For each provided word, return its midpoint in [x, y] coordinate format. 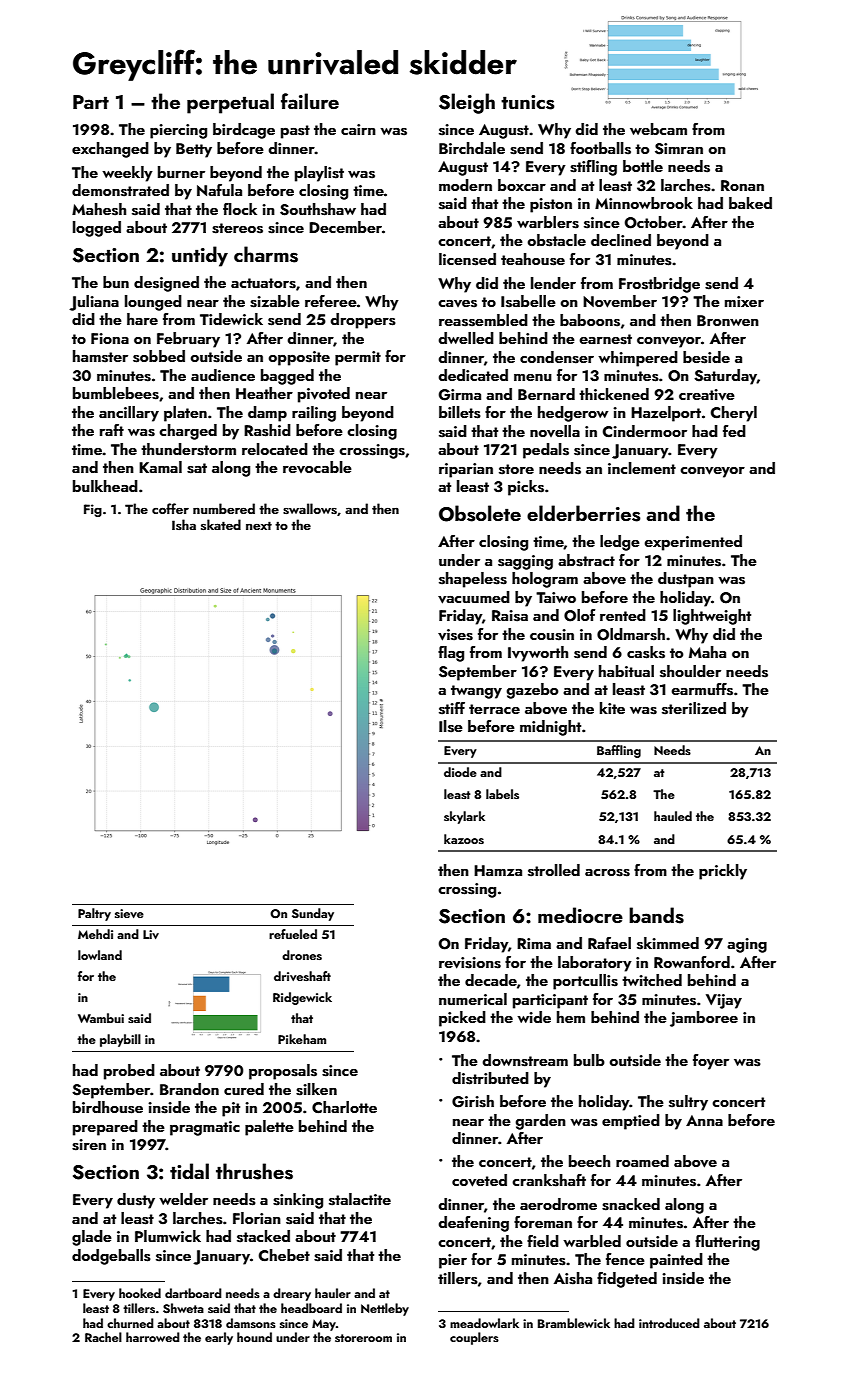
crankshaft [549, 1180]
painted [676, 1261]
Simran [679, 149]
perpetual [230, 103]
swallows [310, 508]
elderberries [583, 513]
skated [221, 524]
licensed [467, 259]
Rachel [103, 1337]
